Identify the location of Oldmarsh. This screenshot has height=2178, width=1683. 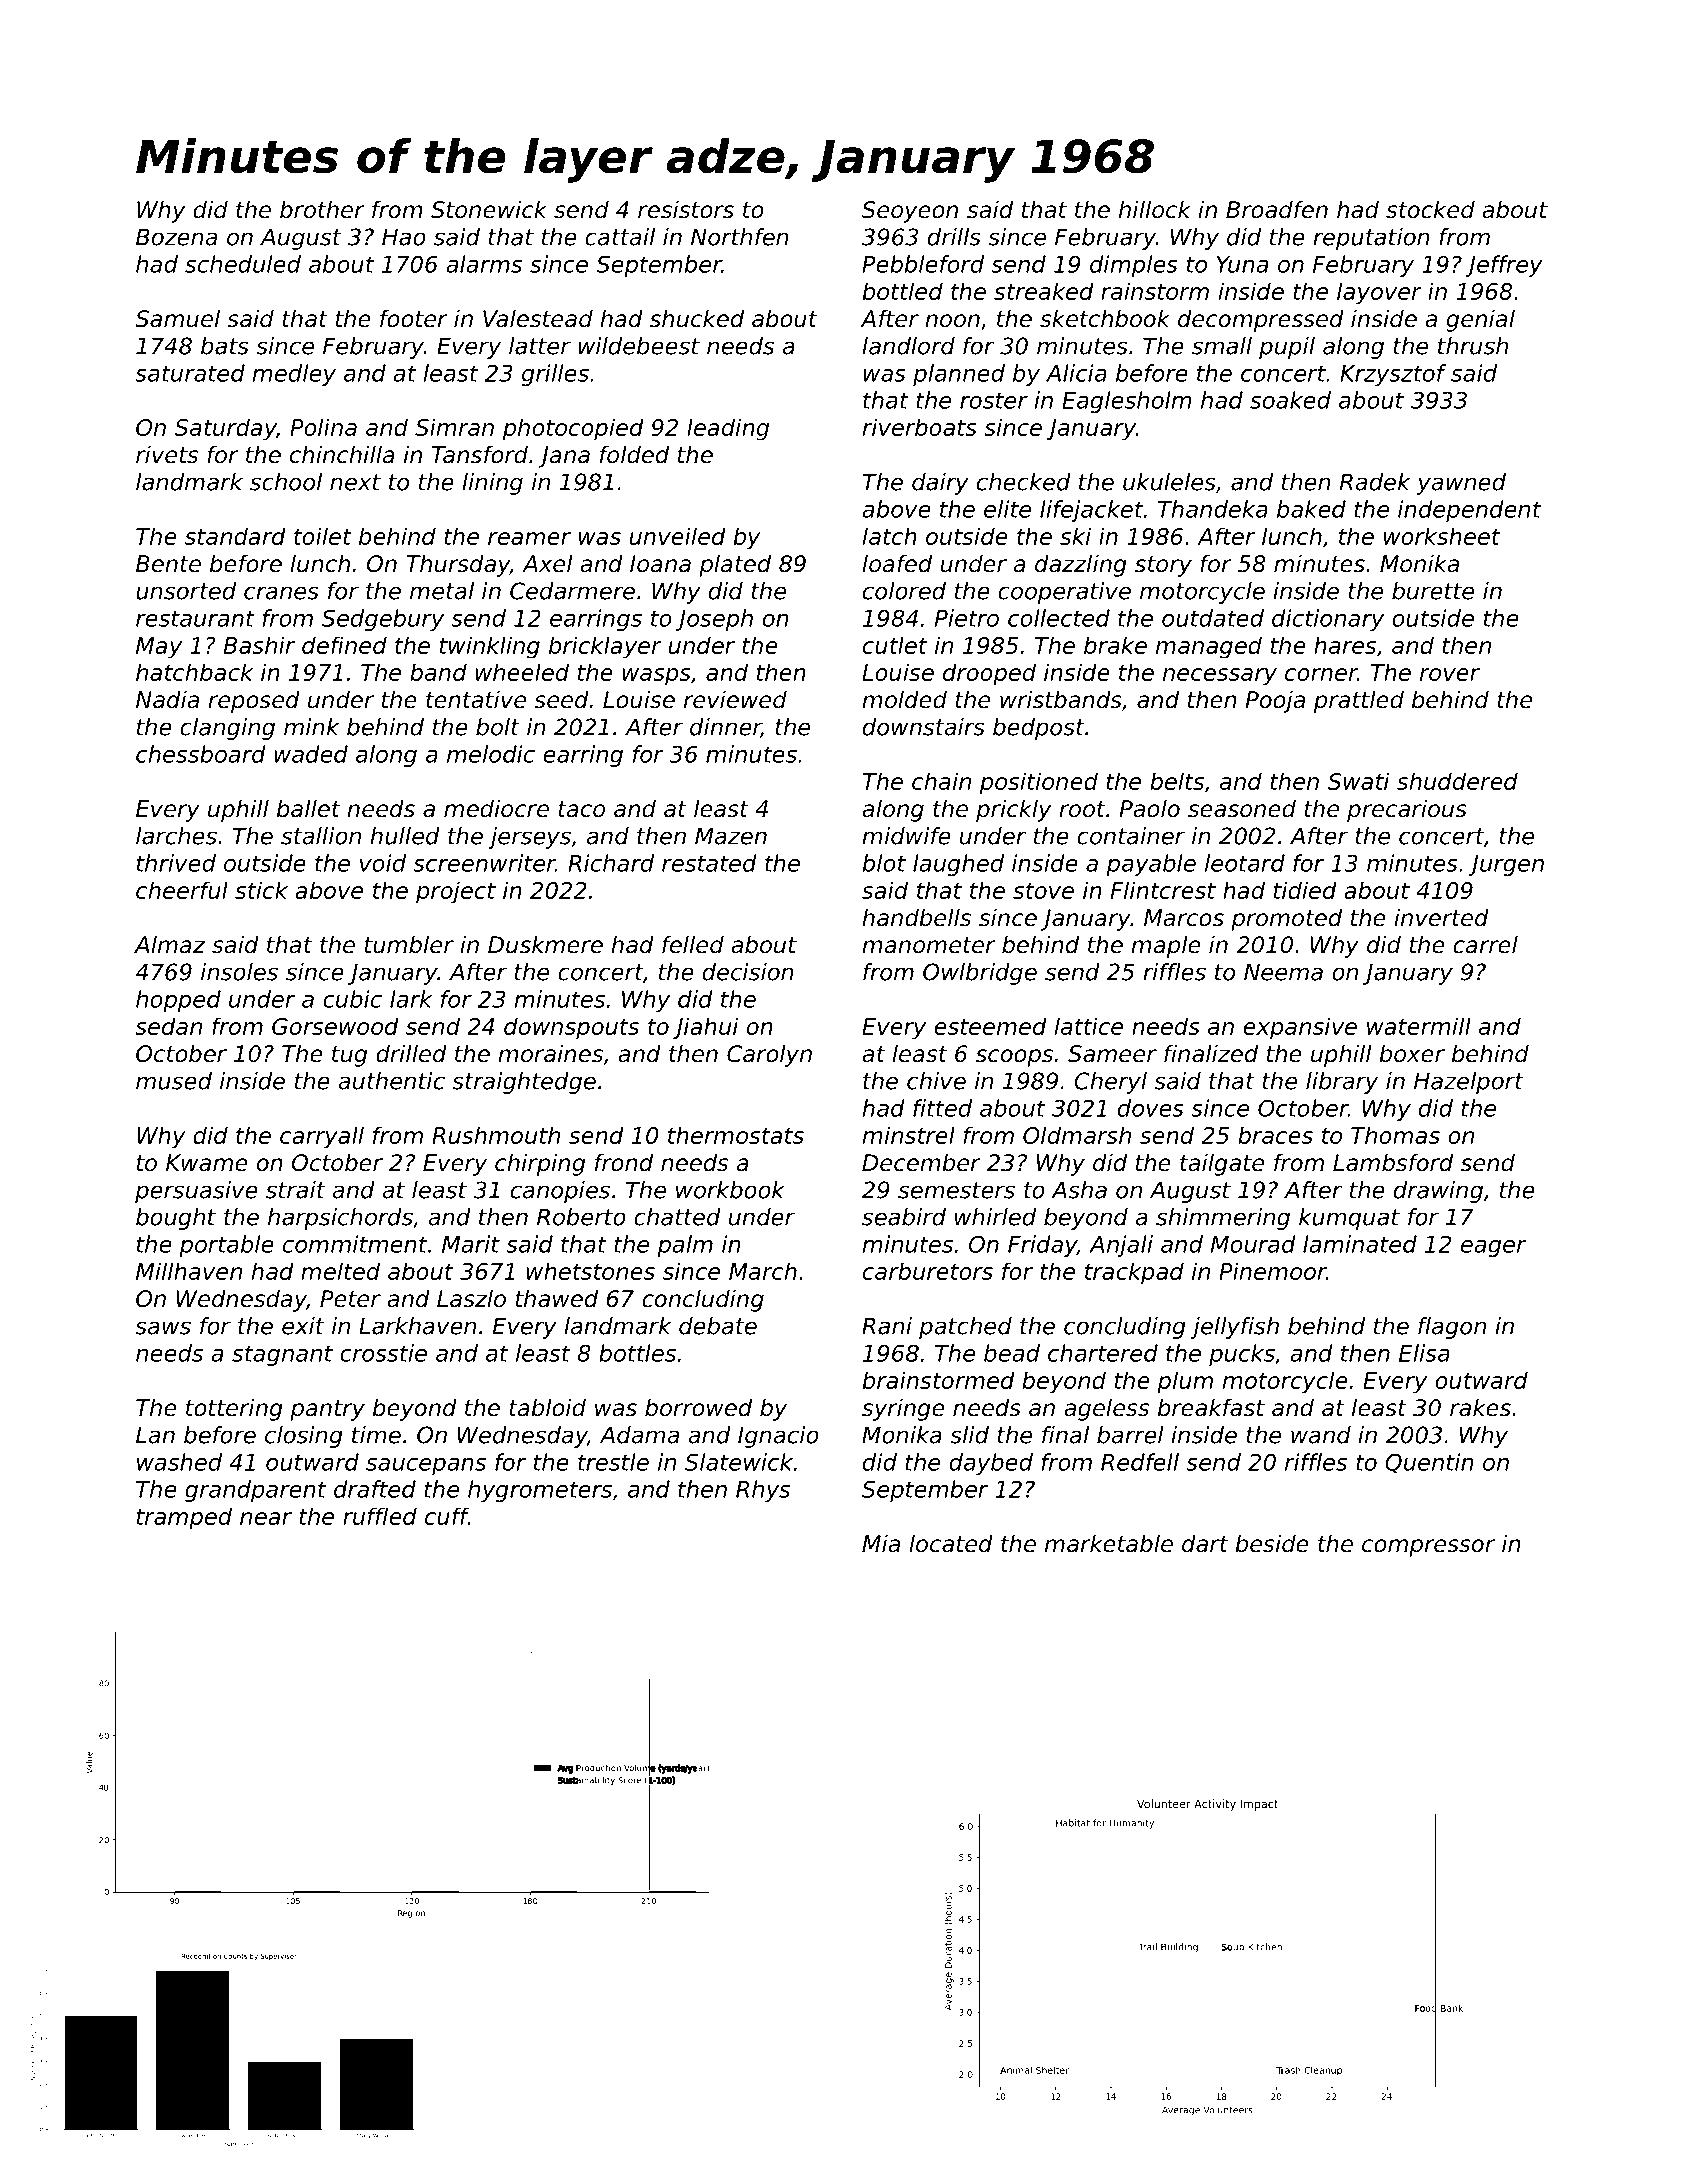
(1077, 1135).
